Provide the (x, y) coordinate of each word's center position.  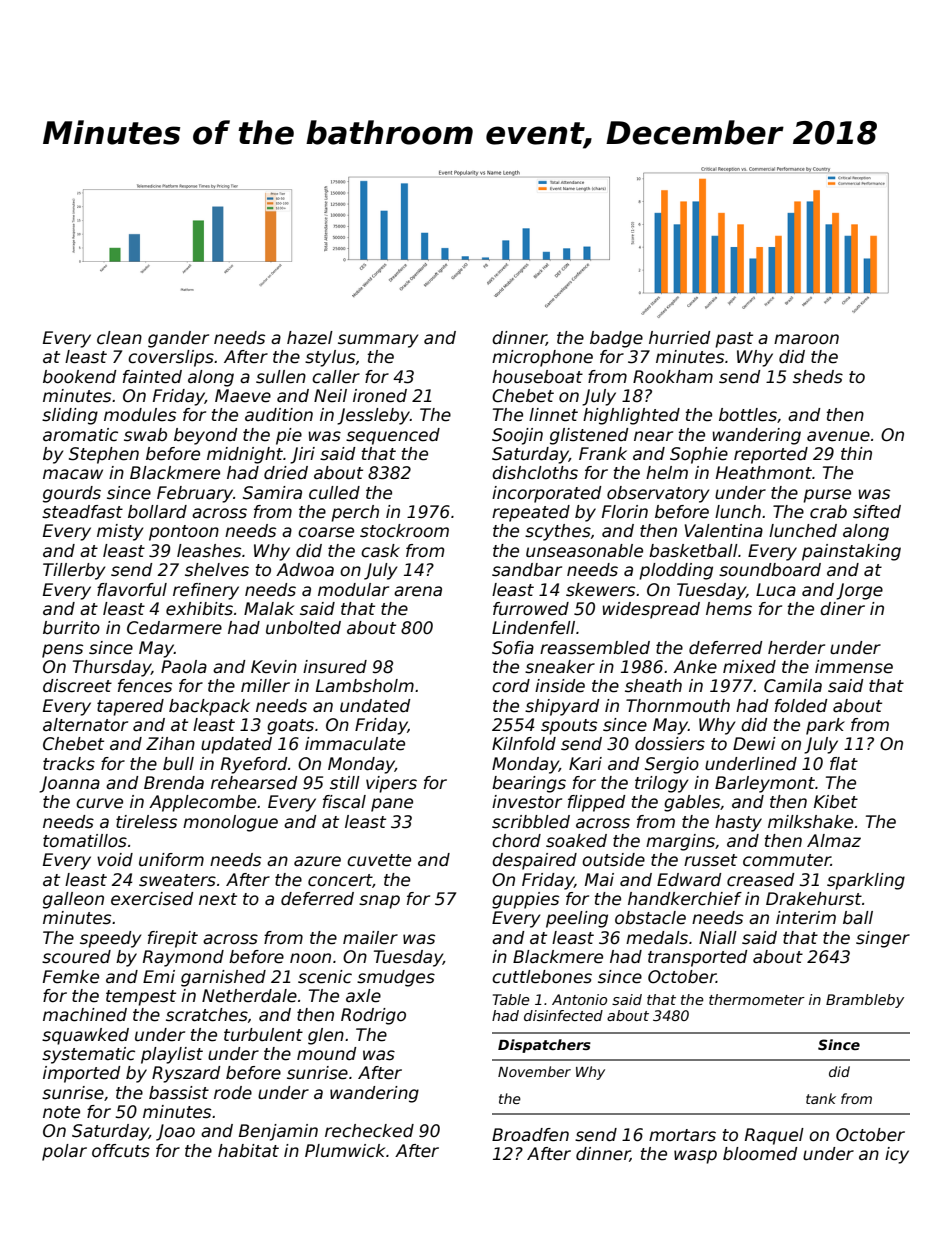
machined (85, 1015)
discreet (77, 686)
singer (883, 939)
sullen (281, 377)
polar (64, 1152)
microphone (542, 358)
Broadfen (530, 1135)
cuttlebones (542, 977)
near (653, 436)
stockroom (404, 531)
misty (120, 532)
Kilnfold (524, 744)
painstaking (851, 552)
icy (897, 1155)
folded (801, 706)
